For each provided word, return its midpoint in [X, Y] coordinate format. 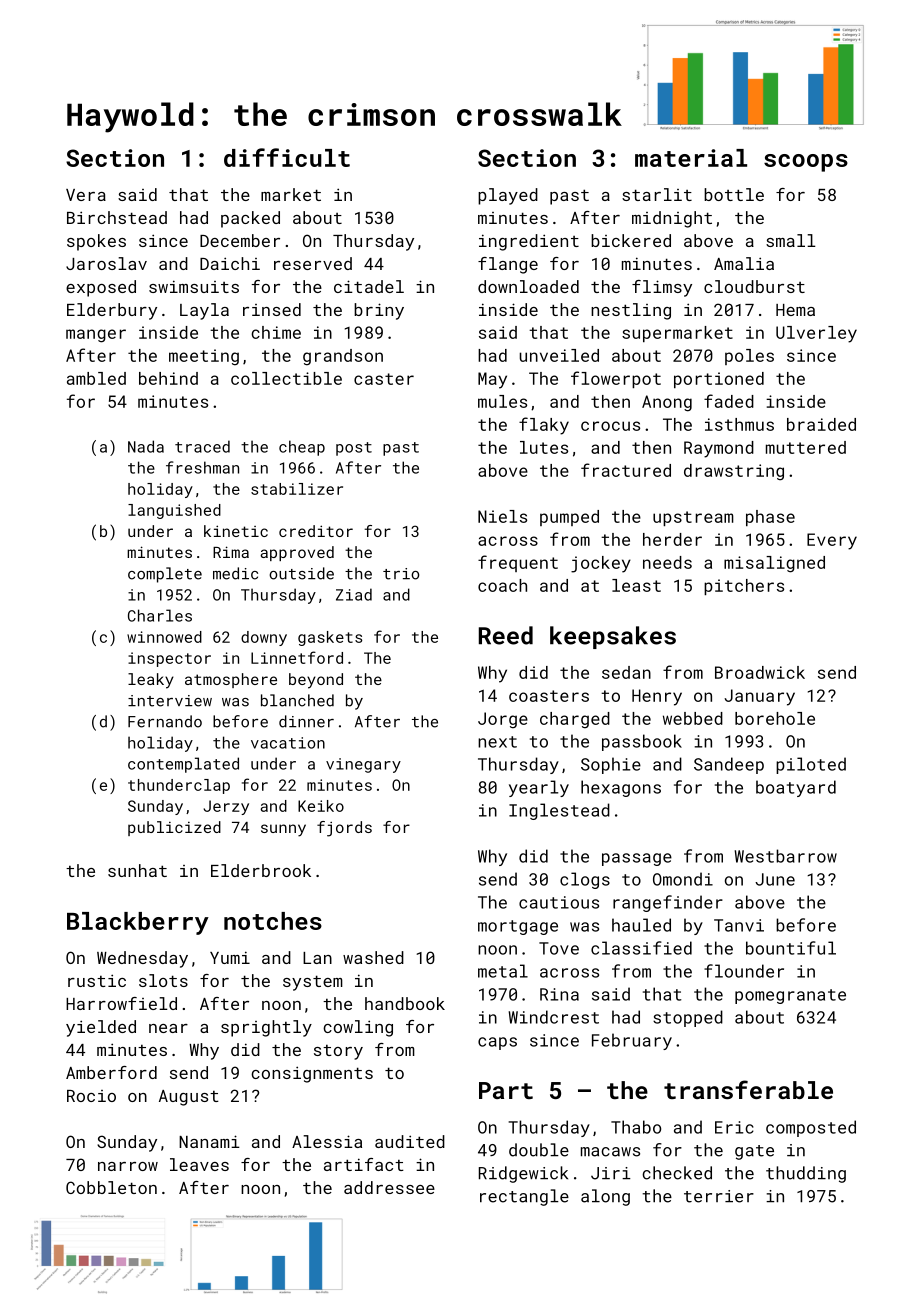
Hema [795, 310]
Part [506, 1090]
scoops [806, 163]
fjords [344, 829]
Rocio [91, 1096]
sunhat [137, 870]
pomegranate [790, 996]
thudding [806, 1174]
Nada [146, 446]
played [508, 196]
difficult [287, 157]
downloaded [528, 286]
